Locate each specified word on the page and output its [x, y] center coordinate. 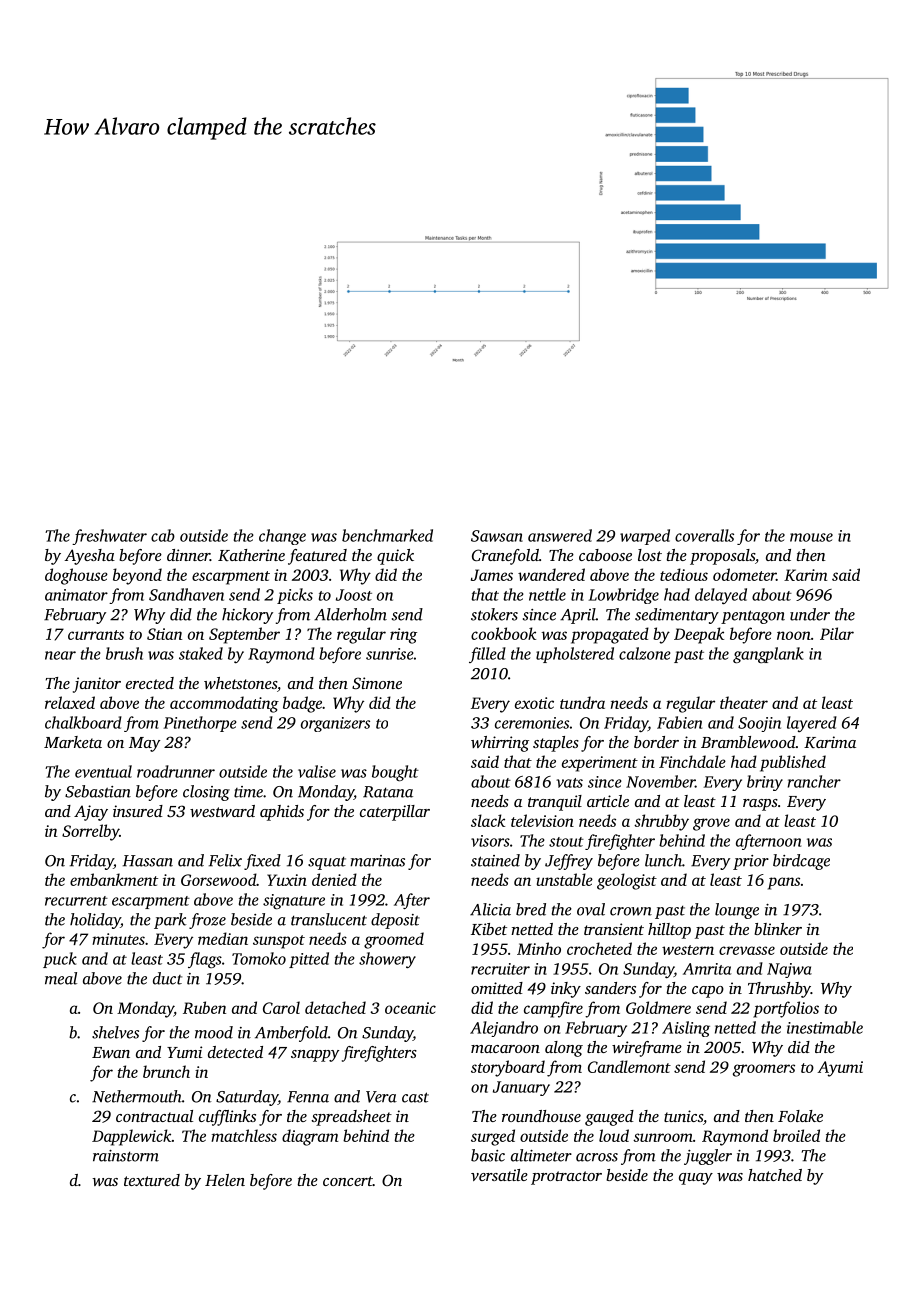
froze [207, 921]
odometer [744, 574]
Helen [225, 1180]
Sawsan [497, 536]
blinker [778, 929]
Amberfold [291, 1034]
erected [150, 683]
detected [235, 1052]
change [282, 537]
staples [556, 744]
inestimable [825, 1027]
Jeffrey [569, 862]
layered [812, 724]
